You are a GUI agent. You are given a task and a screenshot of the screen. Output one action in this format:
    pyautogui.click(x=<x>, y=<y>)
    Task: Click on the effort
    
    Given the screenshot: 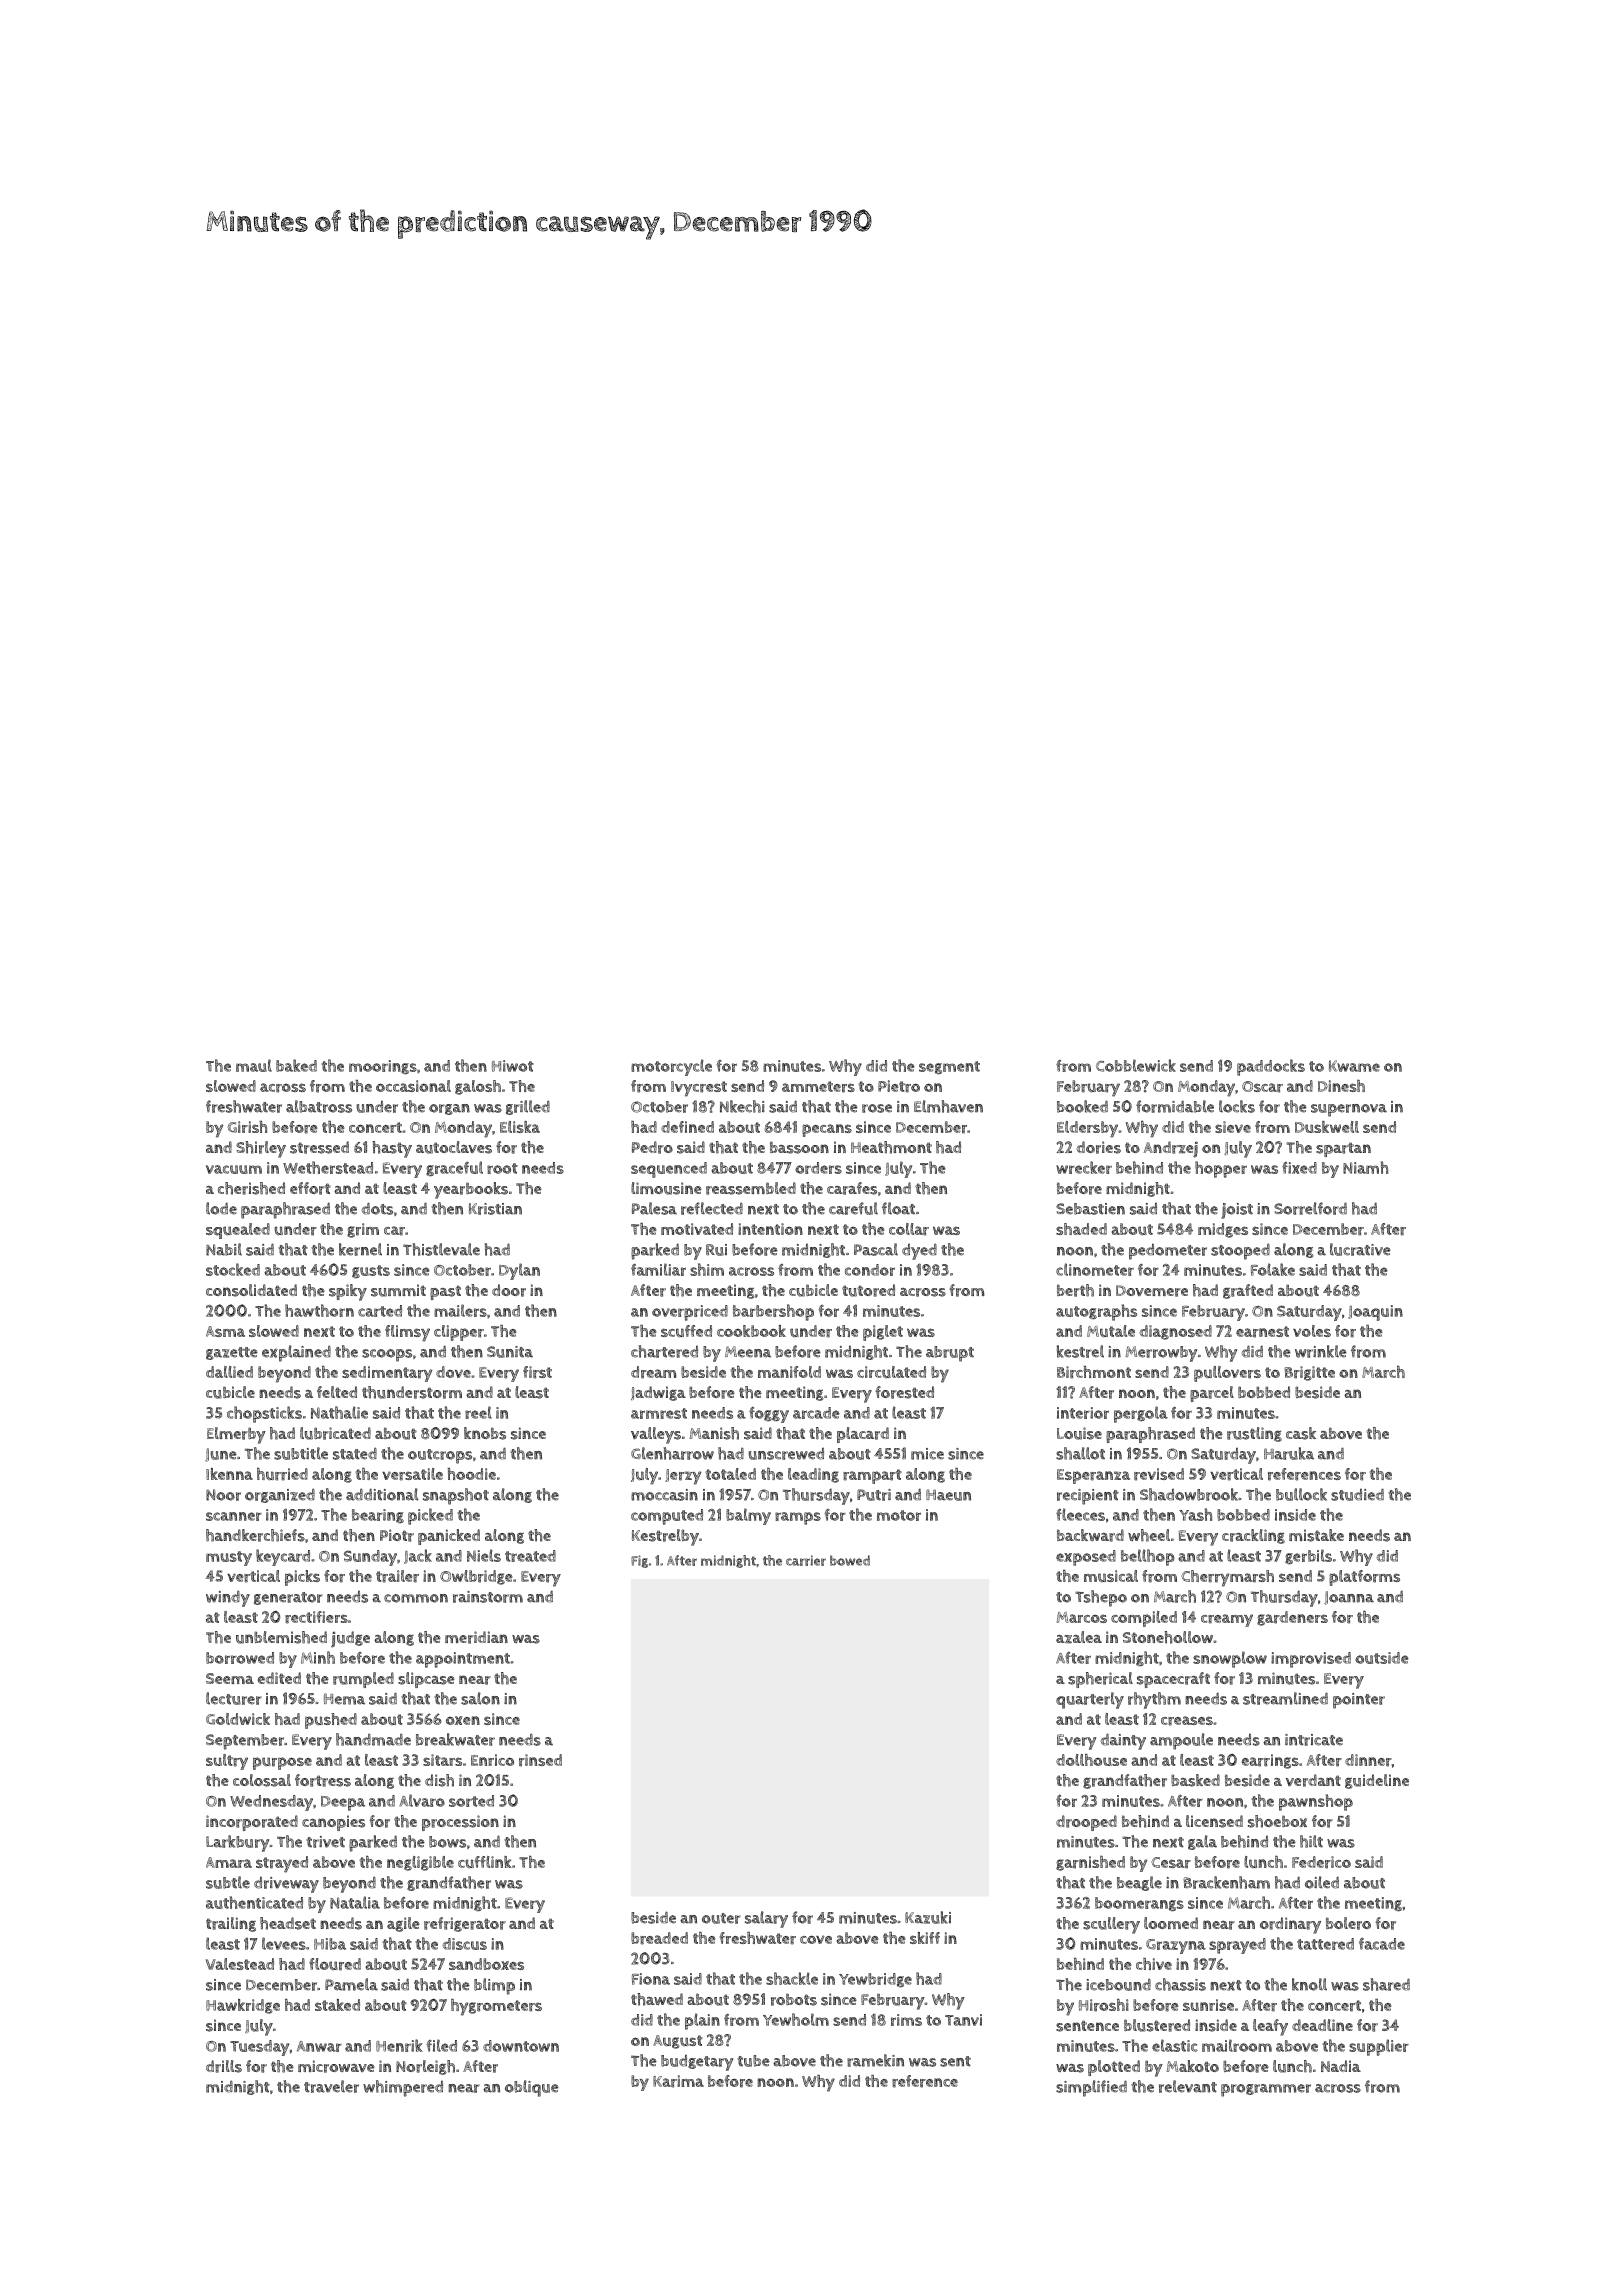 What is the action you would take?
    pyautogui.click(x=310, y=1188)
